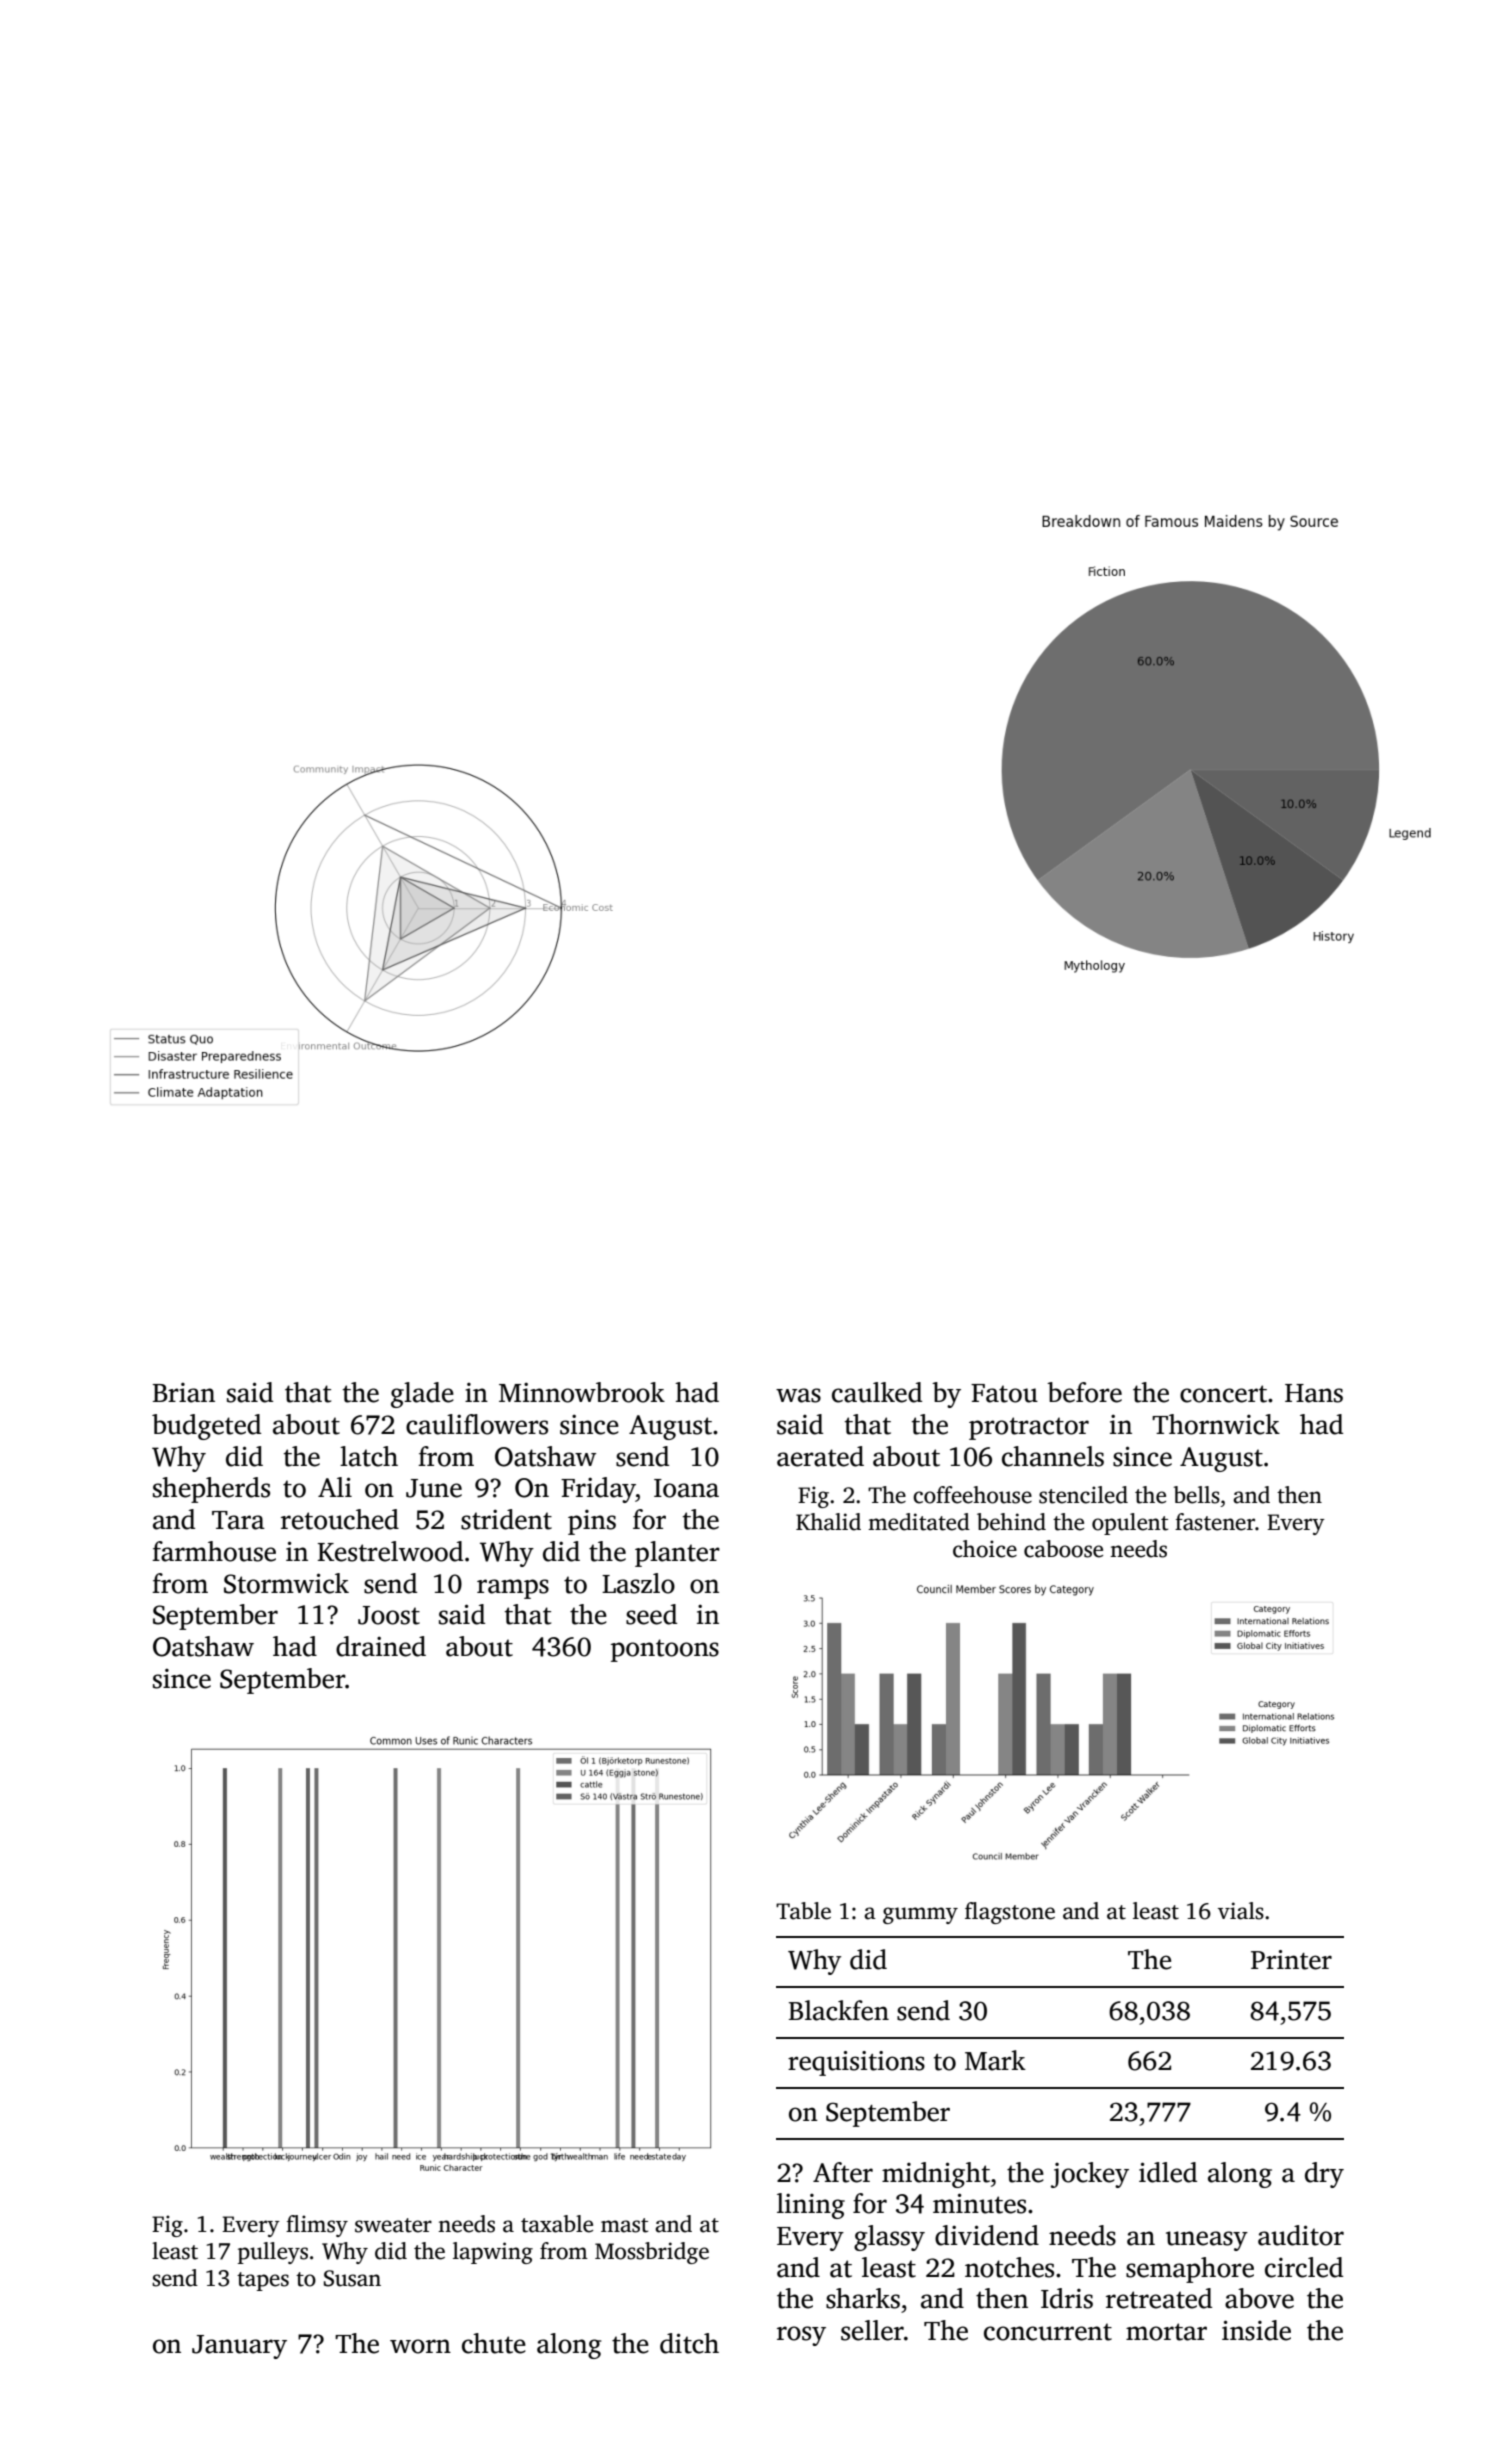  Describe the element at coordinates (317, 2226) in the screenshot. I see `flimsy` at that location.
